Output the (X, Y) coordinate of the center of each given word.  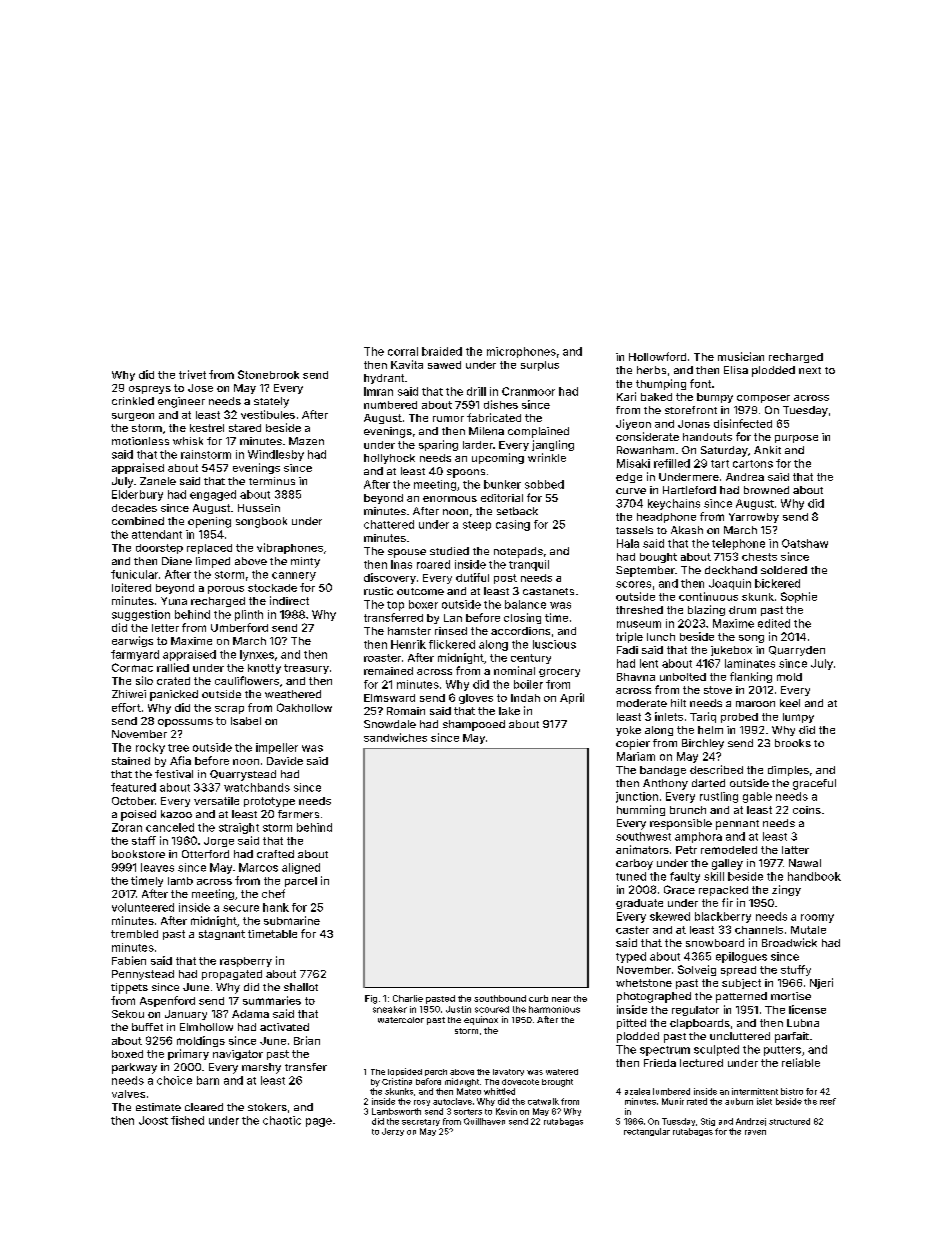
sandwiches (395, 737)
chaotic (282, 1120)
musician (741, 356)
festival (174, 774)
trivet (192, 374)
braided (442, 351)
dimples (788, 771)
